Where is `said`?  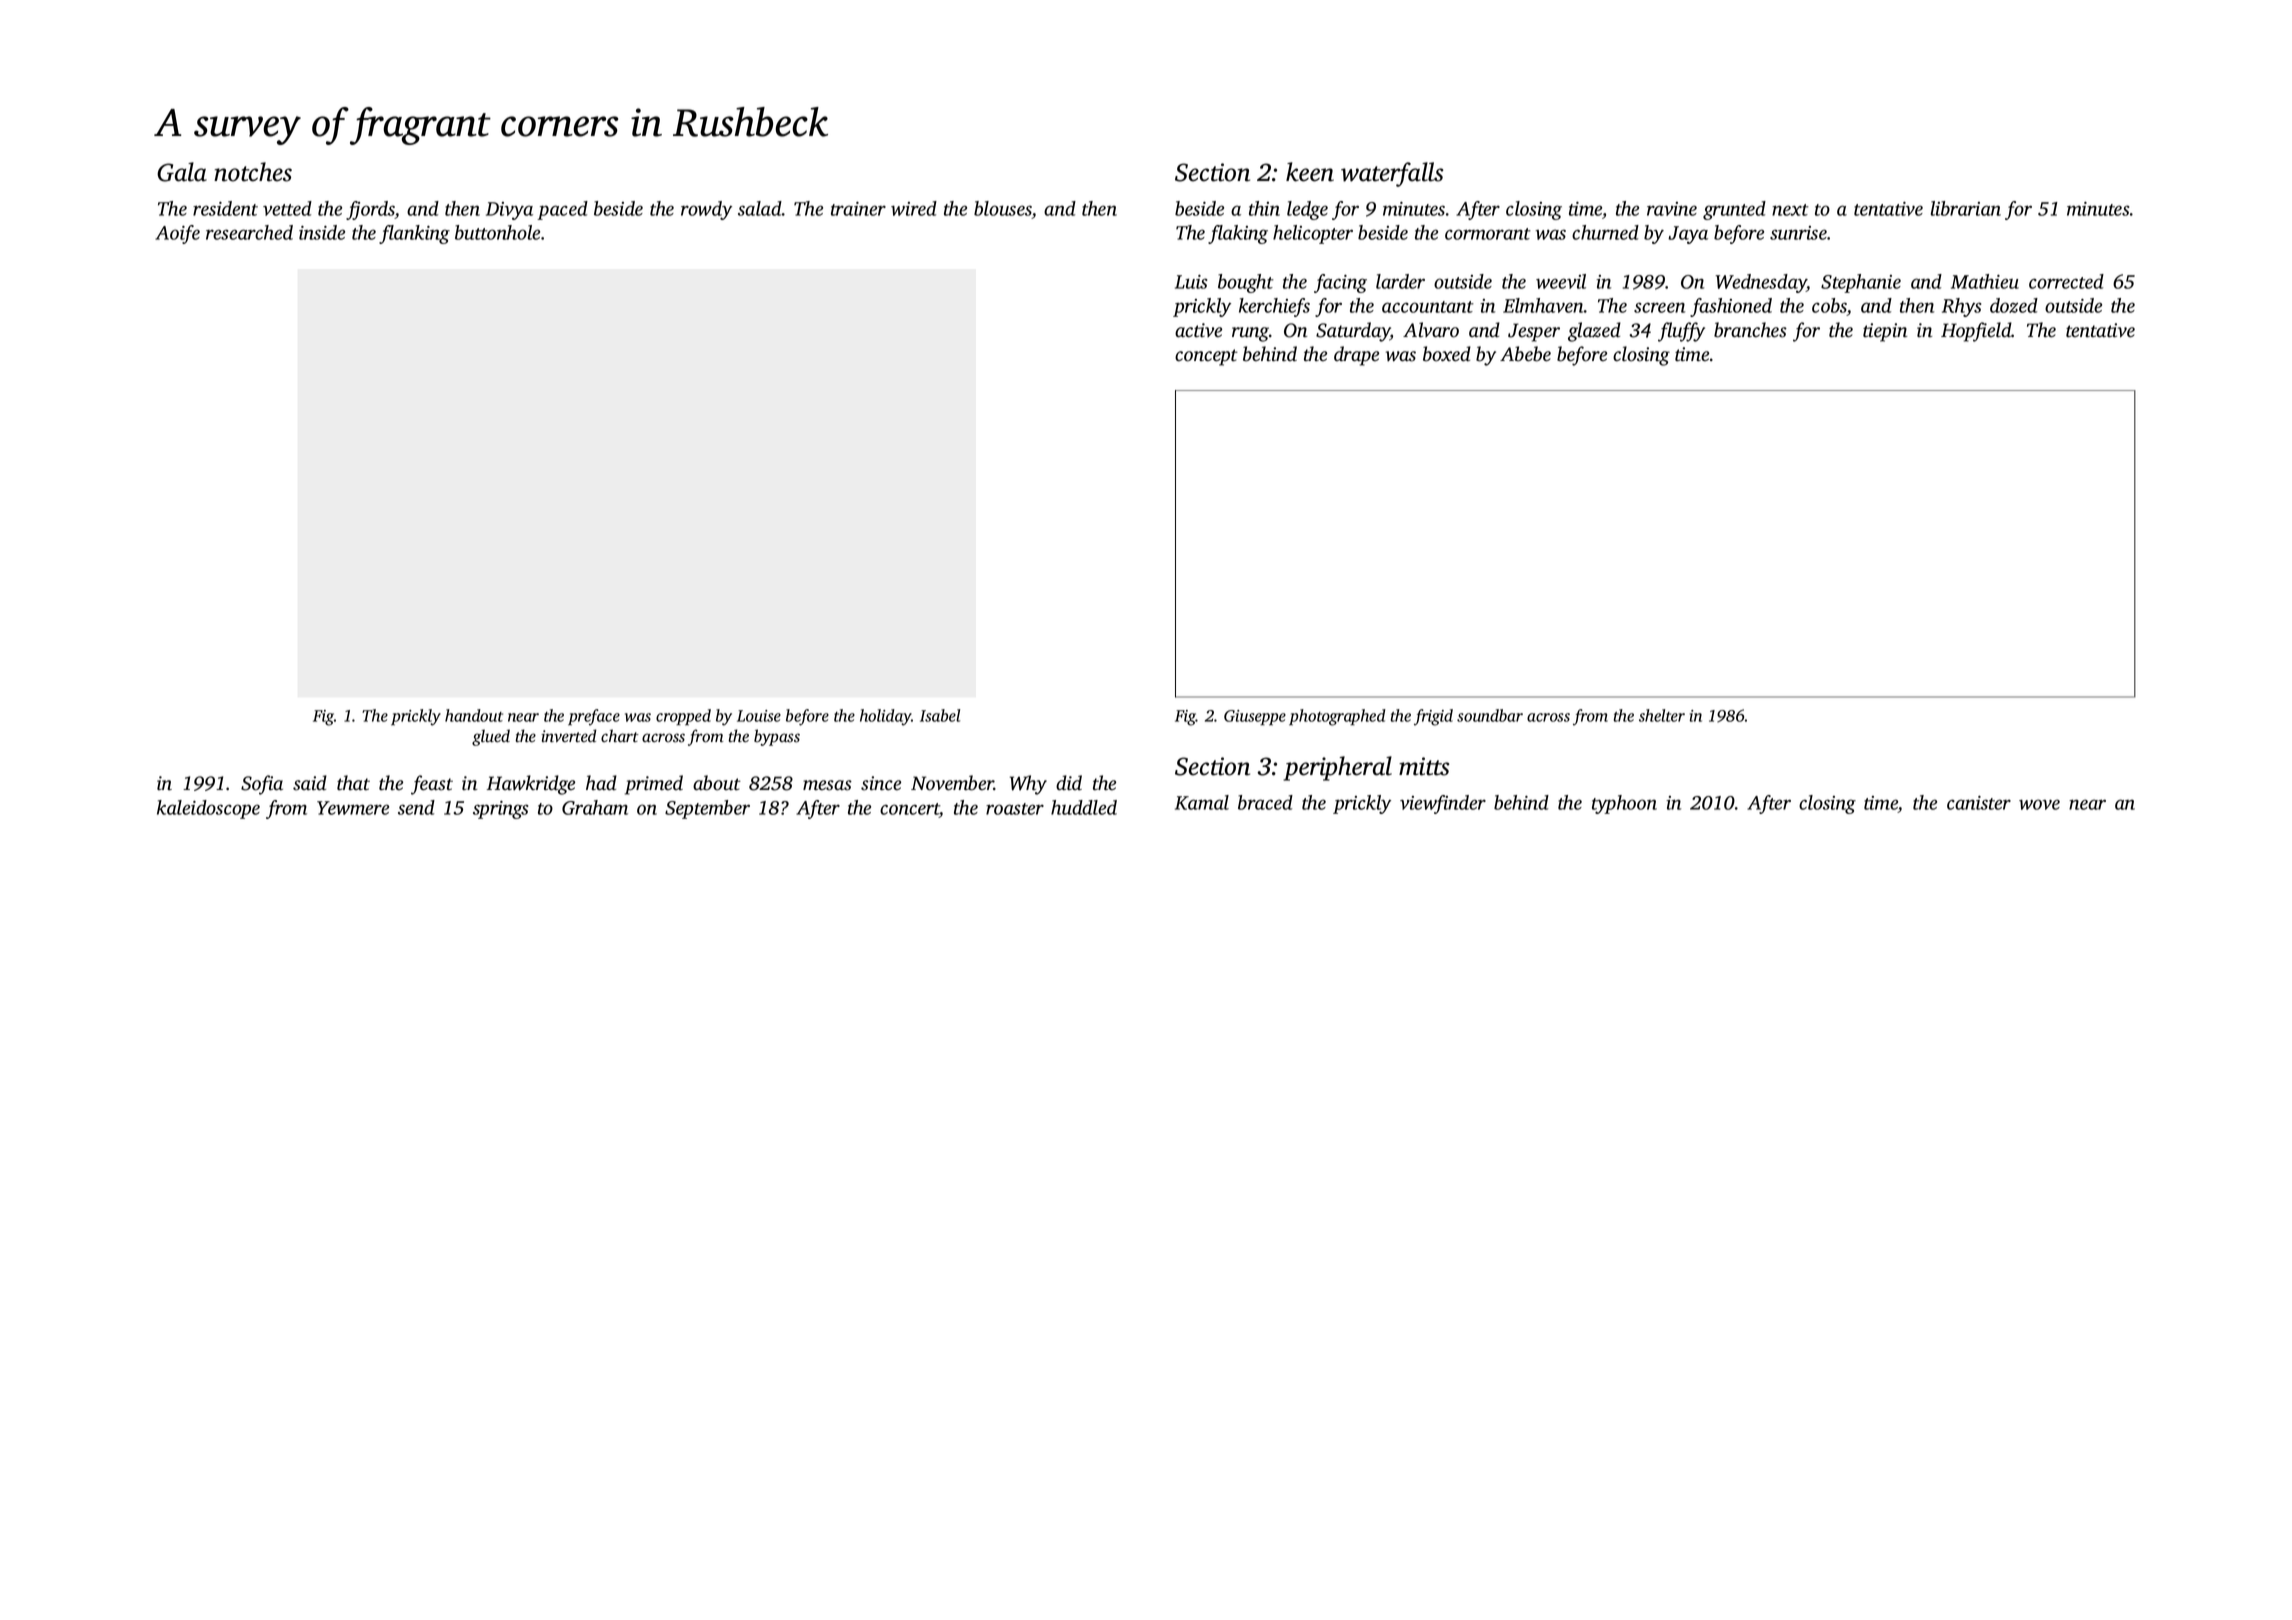 said is located at coordinates (310, 783).
